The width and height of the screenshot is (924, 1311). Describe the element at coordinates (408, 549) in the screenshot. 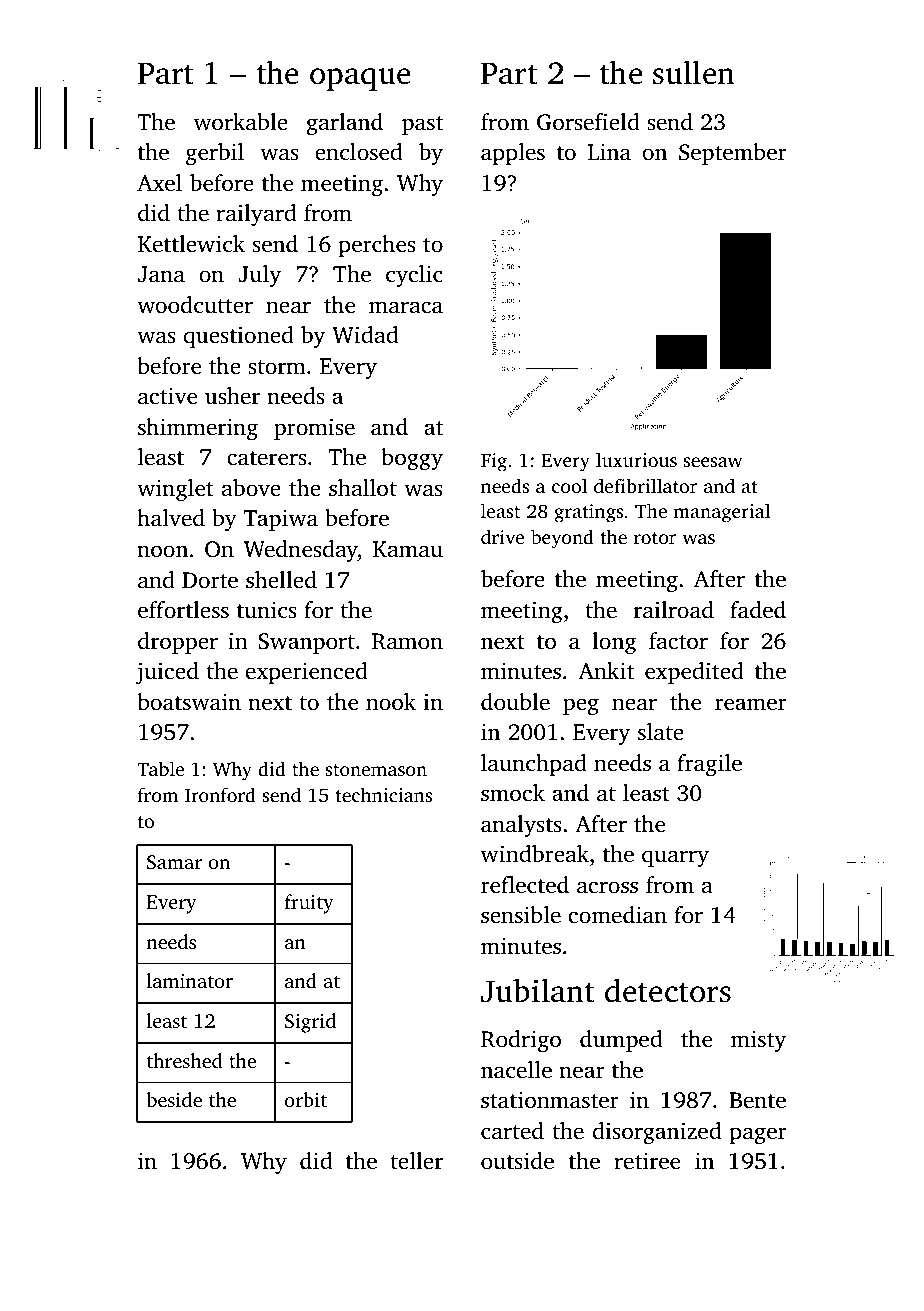

I see `Kamau` at that location.
